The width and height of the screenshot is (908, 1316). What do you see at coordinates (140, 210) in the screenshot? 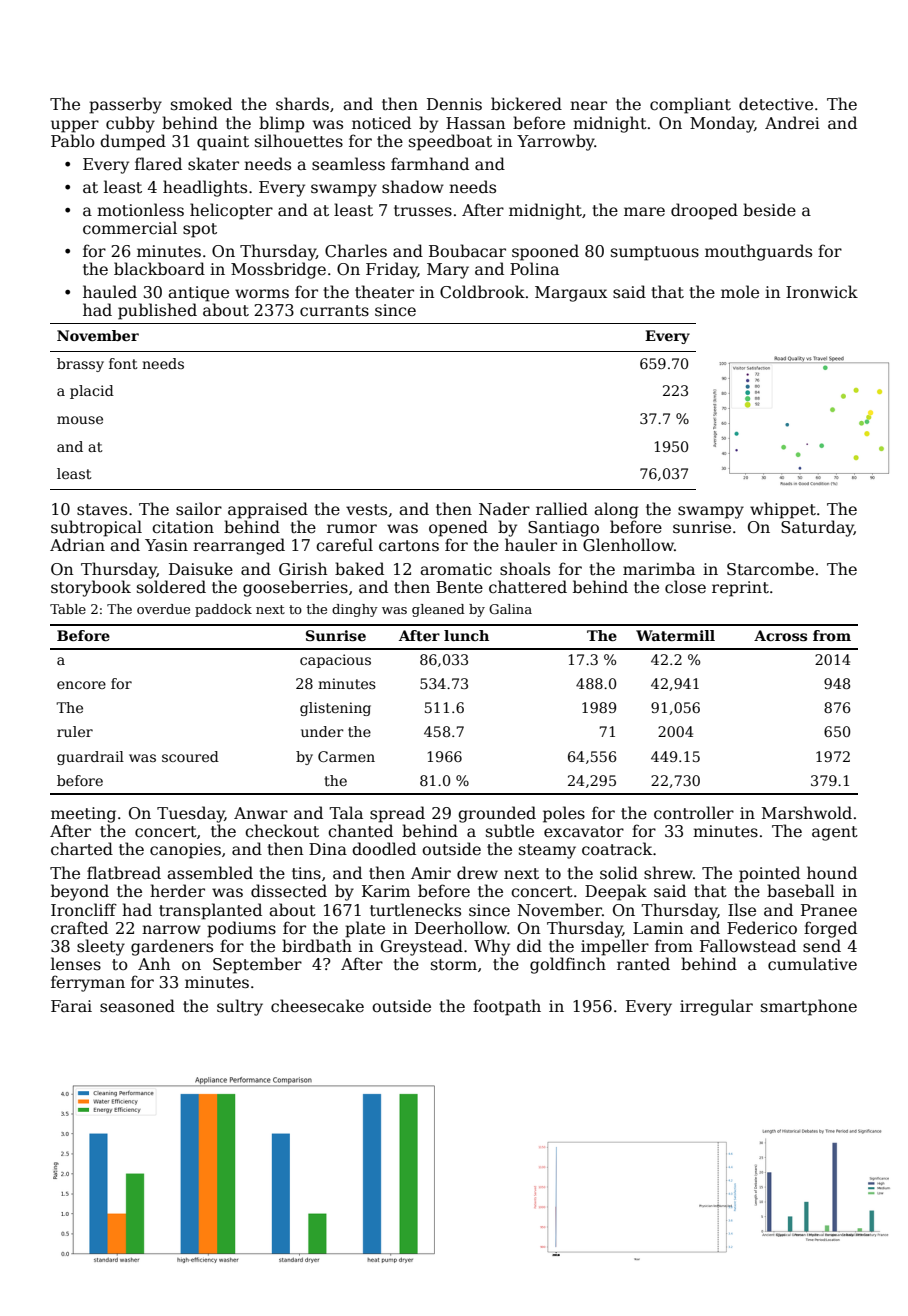
I see `motionless` at bounding box center [140, 210].
